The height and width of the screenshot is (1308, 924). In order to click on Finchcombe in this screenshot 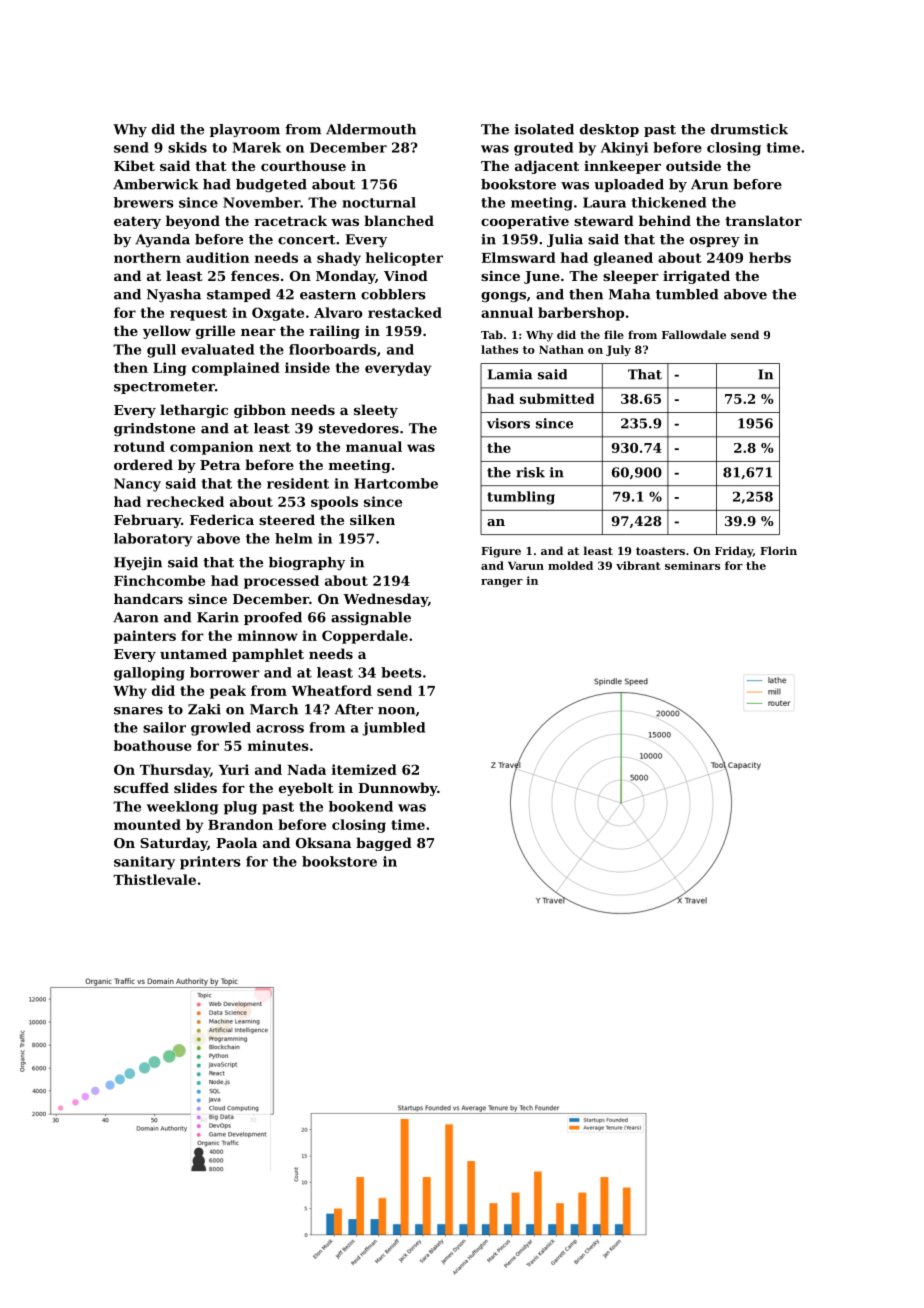, I will do `click(159, 580)`.
